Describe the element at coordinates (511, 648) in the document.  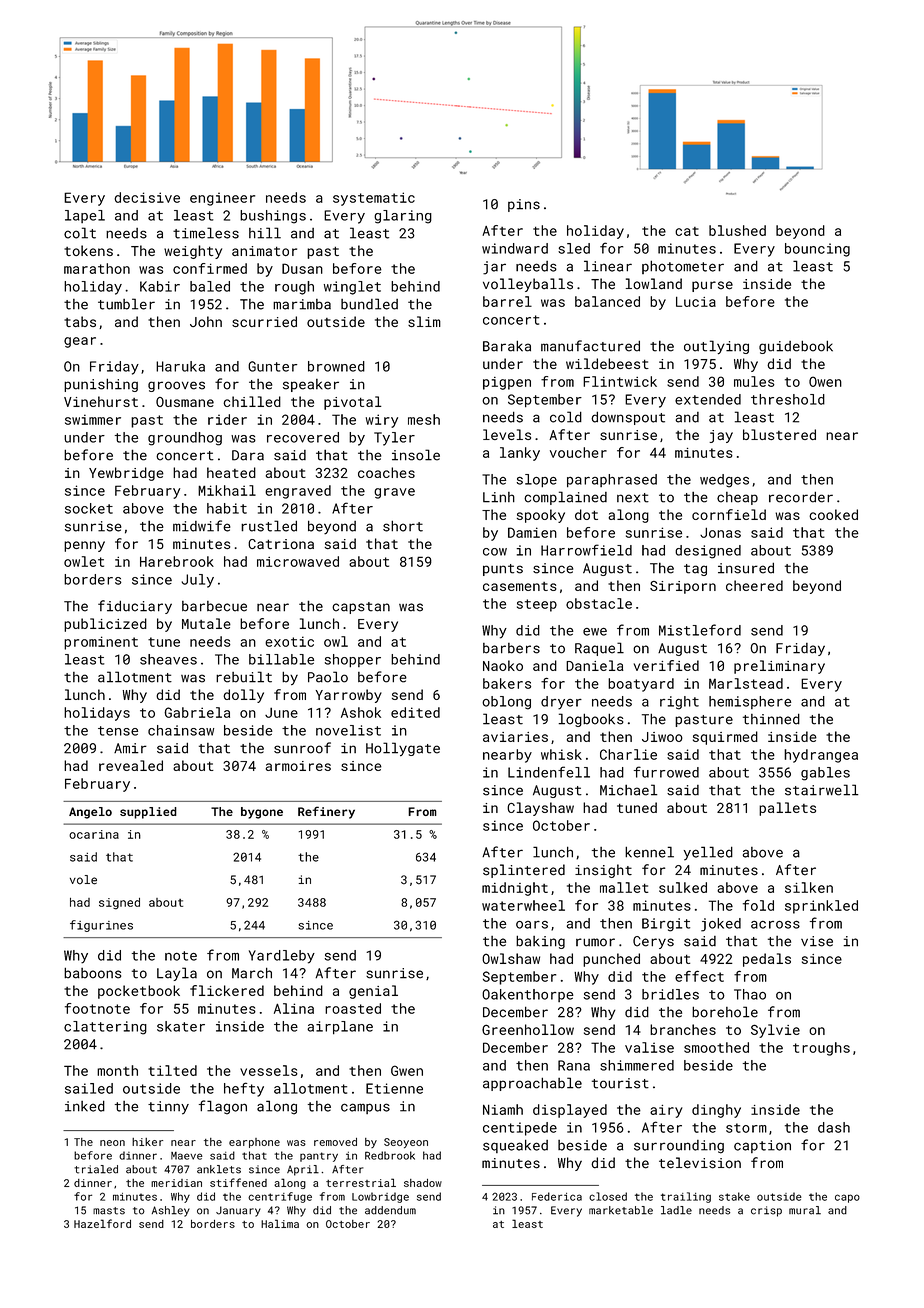
I see `barbers` at that location.
